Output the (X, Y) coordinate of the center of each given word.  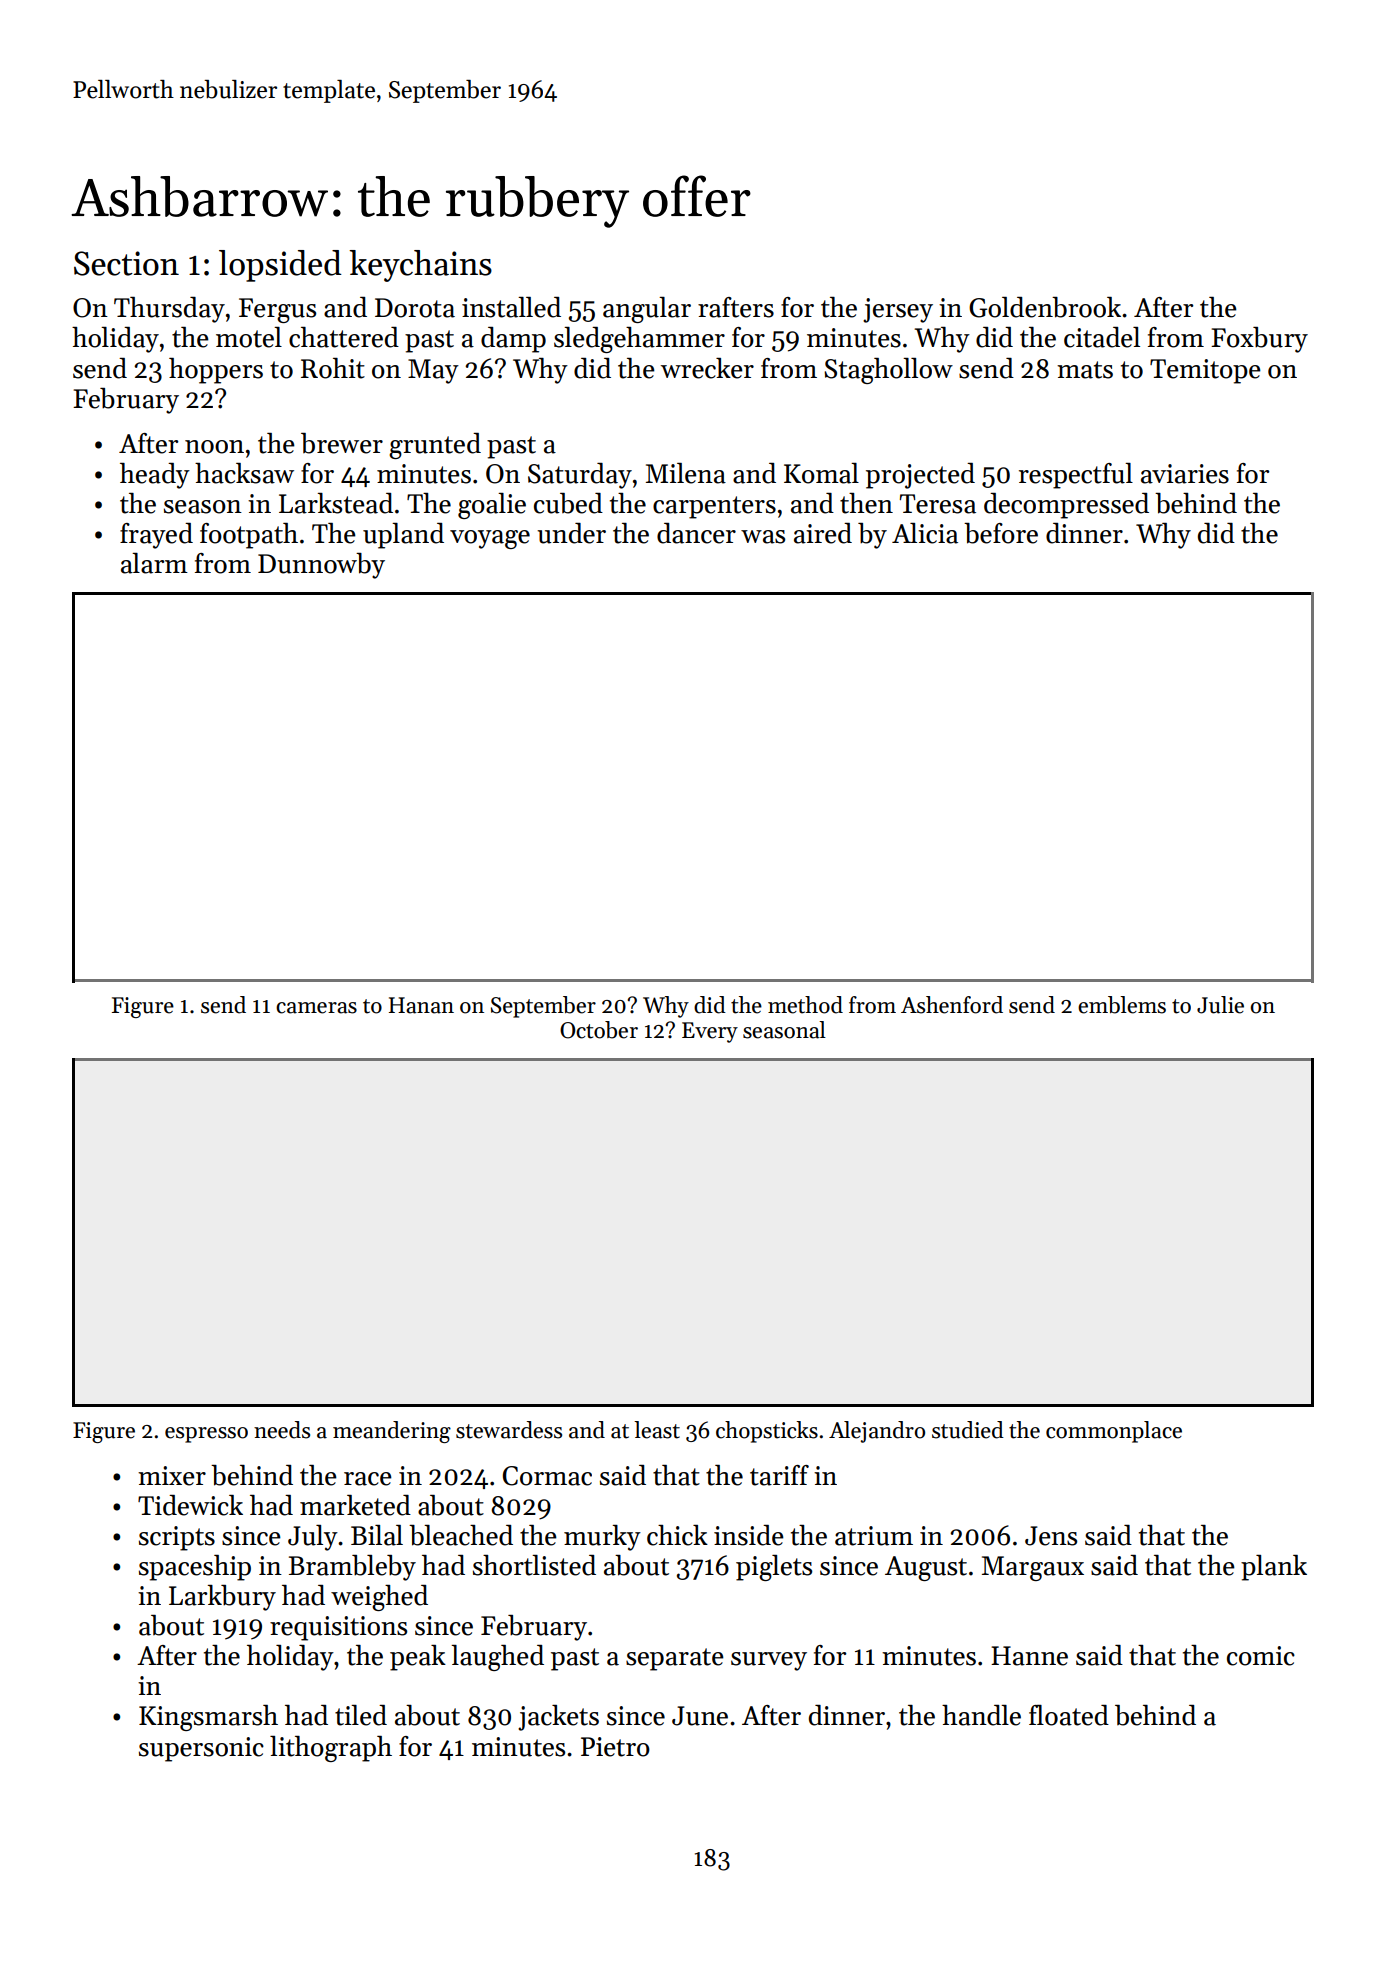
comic (1261, 1656)
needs (282, 1430)
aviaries (1185, 474)
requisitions (338, 1628)
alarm (154, 563)
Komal (821, 473)
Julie (1220, 1005)
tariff (779, 1475)
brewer (342, 443)
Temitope (1205, 371)
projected (920, 476)
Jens (1051, 1536)
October (599, 1030)
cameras (316, 1008)
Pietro (615, 1747)
